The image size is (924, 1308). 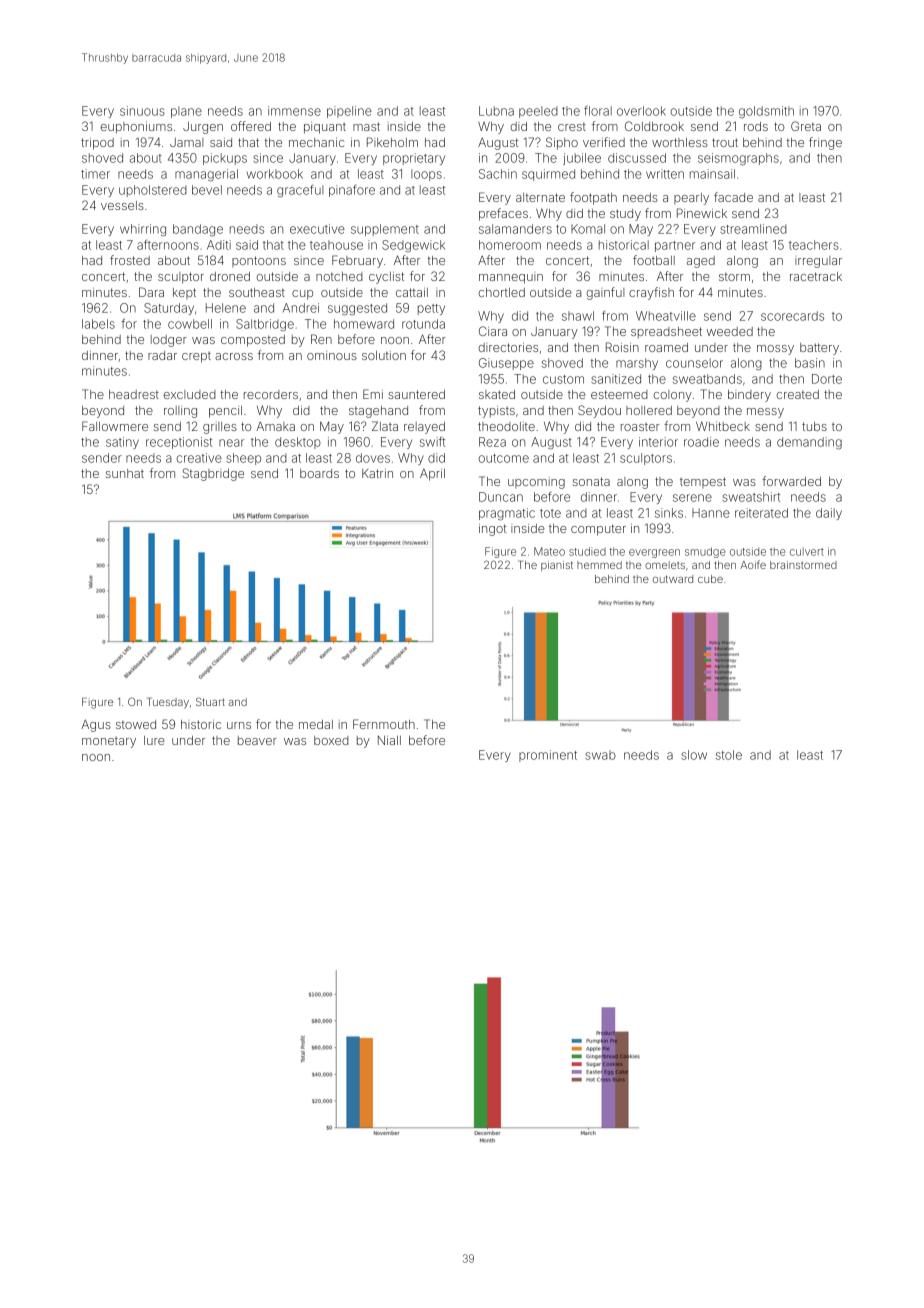 What do you see at coordinates (710, 579) in the screenshot?
I see `cube` at bounding box center [710, 579].
